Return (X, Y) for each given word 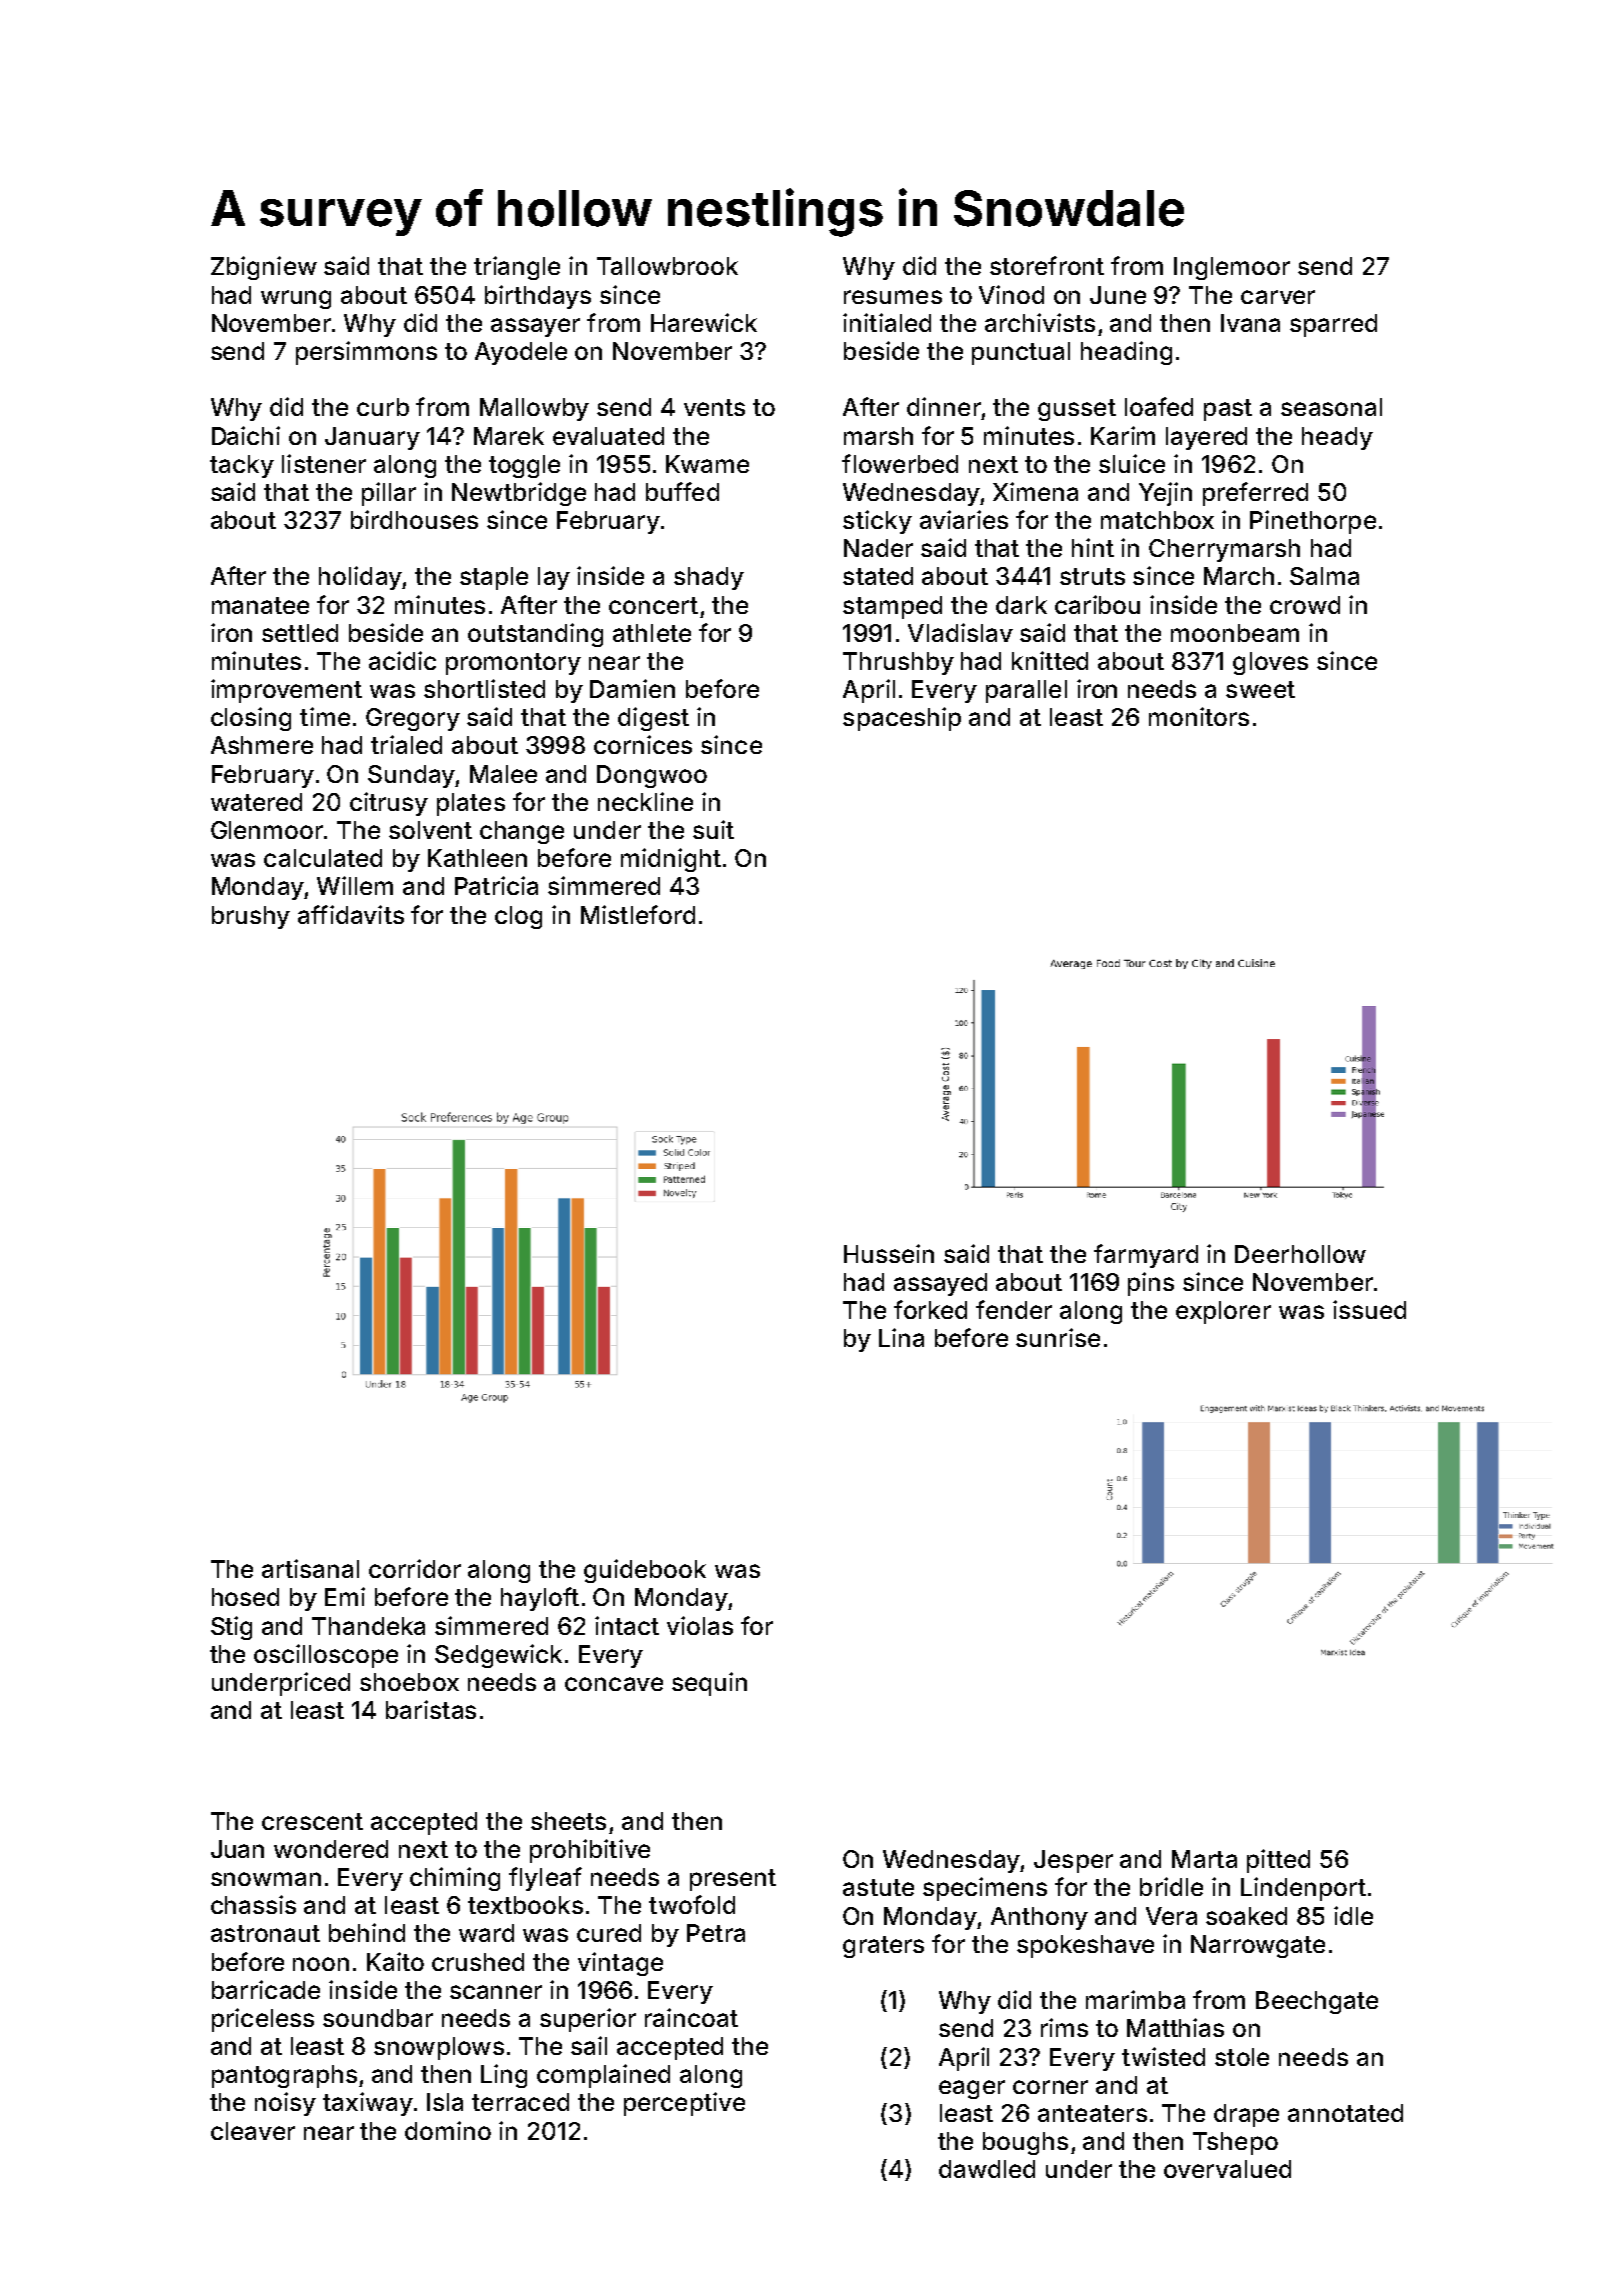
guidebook (645, 1571)
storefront (1047, 265)
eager (972, 2089)
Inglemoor (1232, 268)
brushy (251, 917)
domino (448, 2130)
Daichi (246, 435)
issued (1369, 1309)
